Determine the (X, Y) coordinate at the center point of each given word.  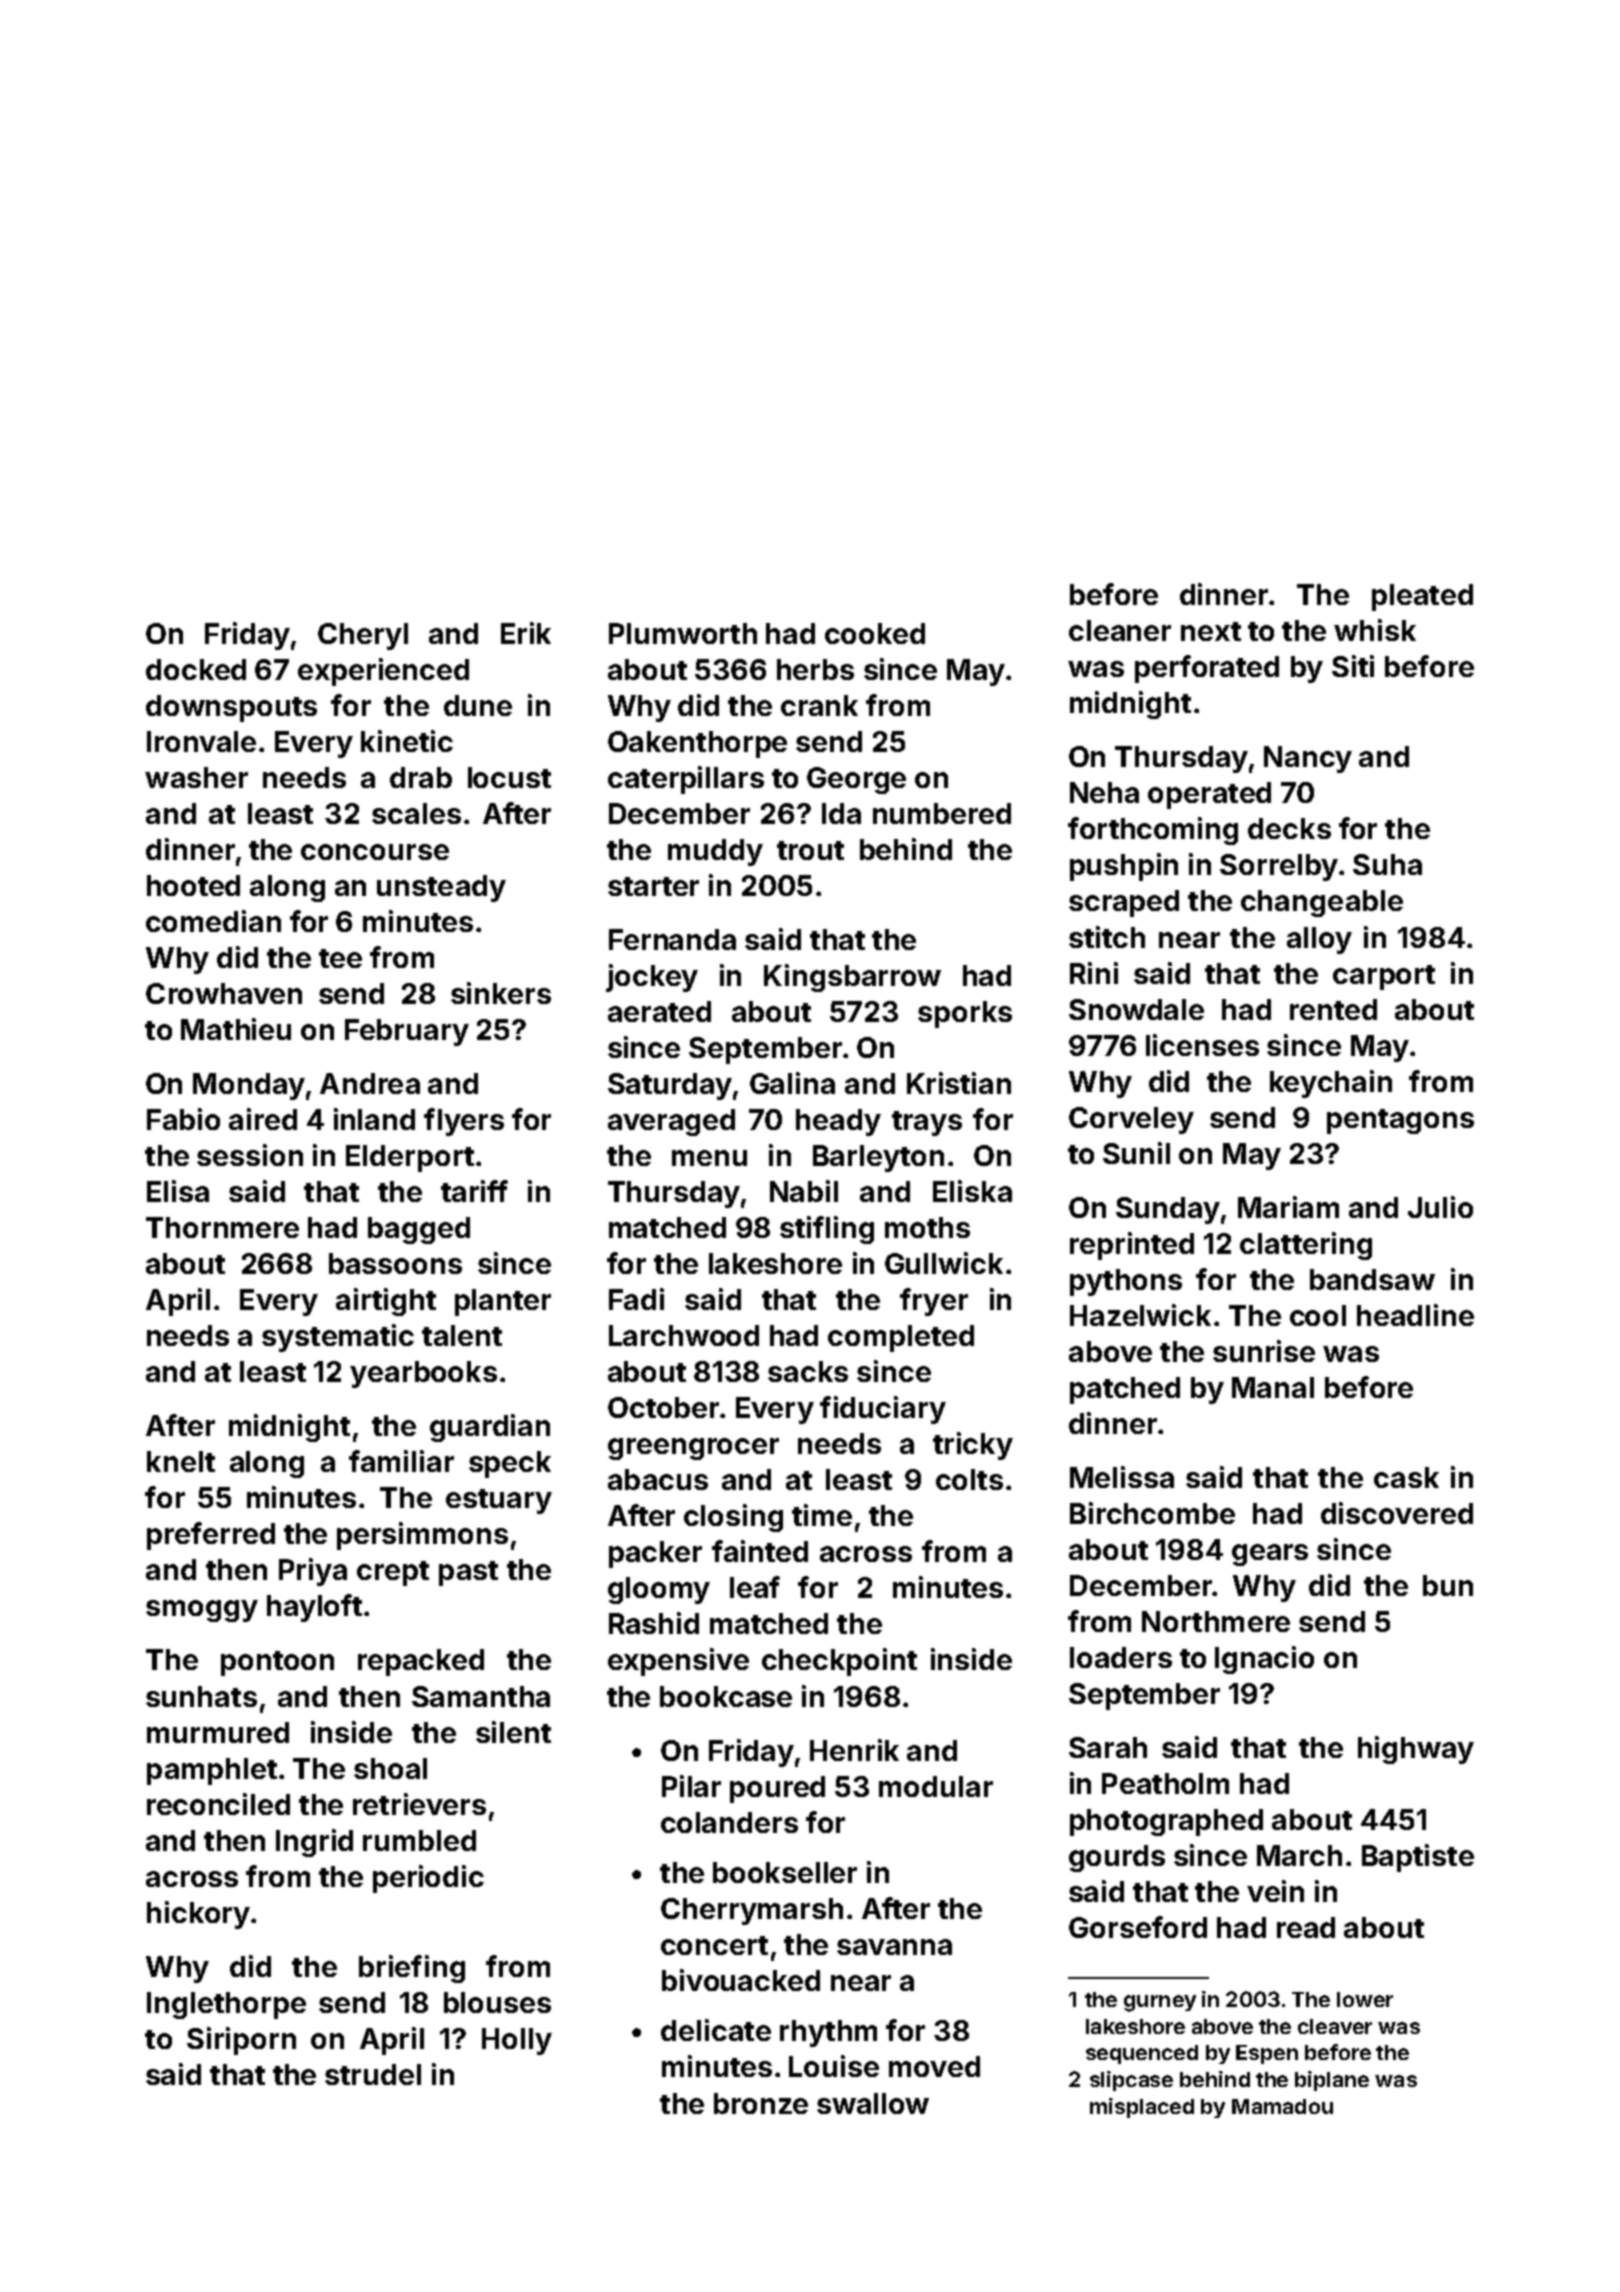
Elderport (410, 1158)
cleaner (1120, 630)
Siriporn (241, 2041)
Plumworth (683, 633)
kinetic (407, 741)
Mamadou (1282, 2106)
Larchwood (684, 1335)
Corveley (1131, 1120)
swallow (873, 2103)
